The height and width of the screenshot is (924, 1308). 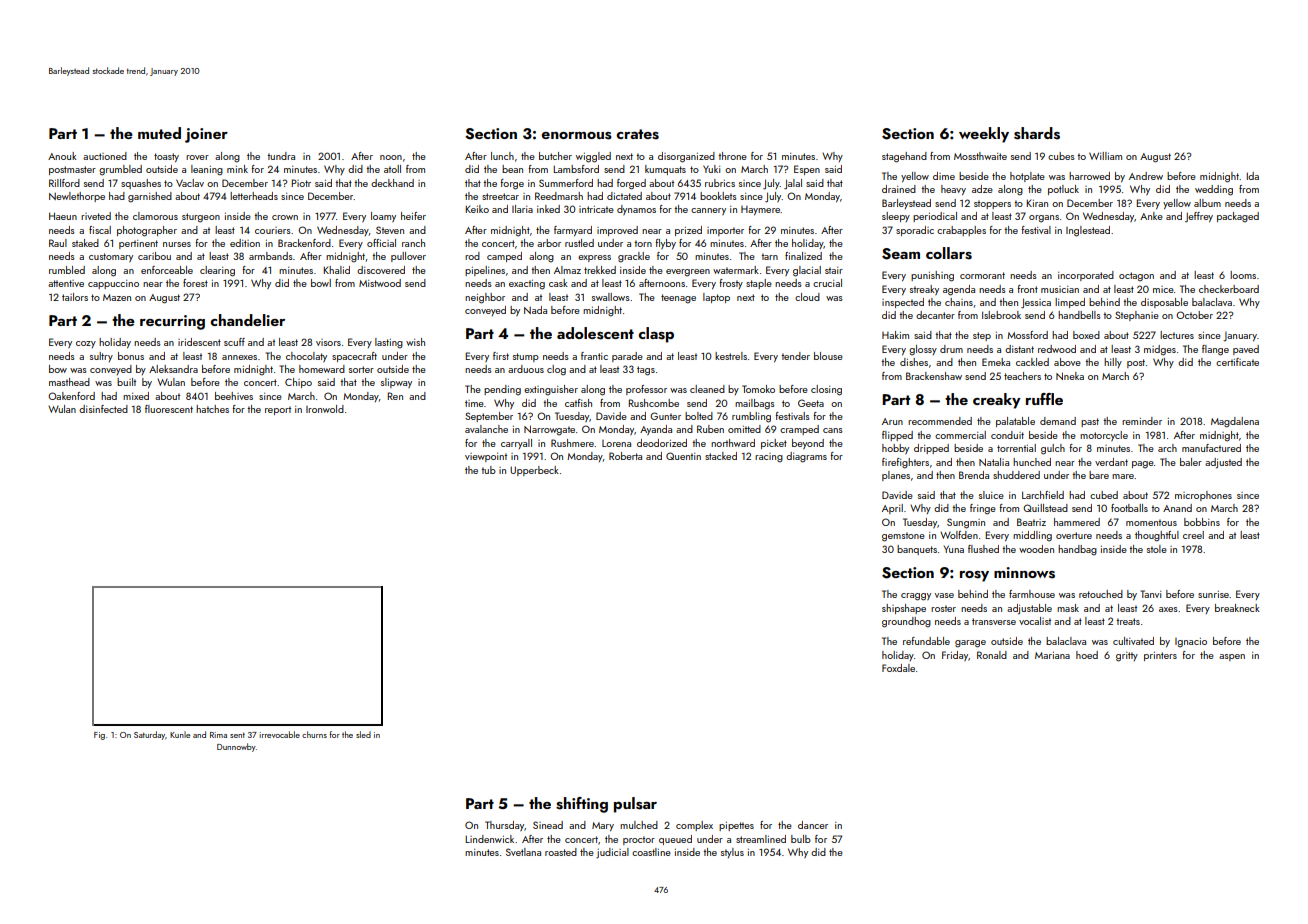 I want to click on sled, so click(x=363, y=734).
